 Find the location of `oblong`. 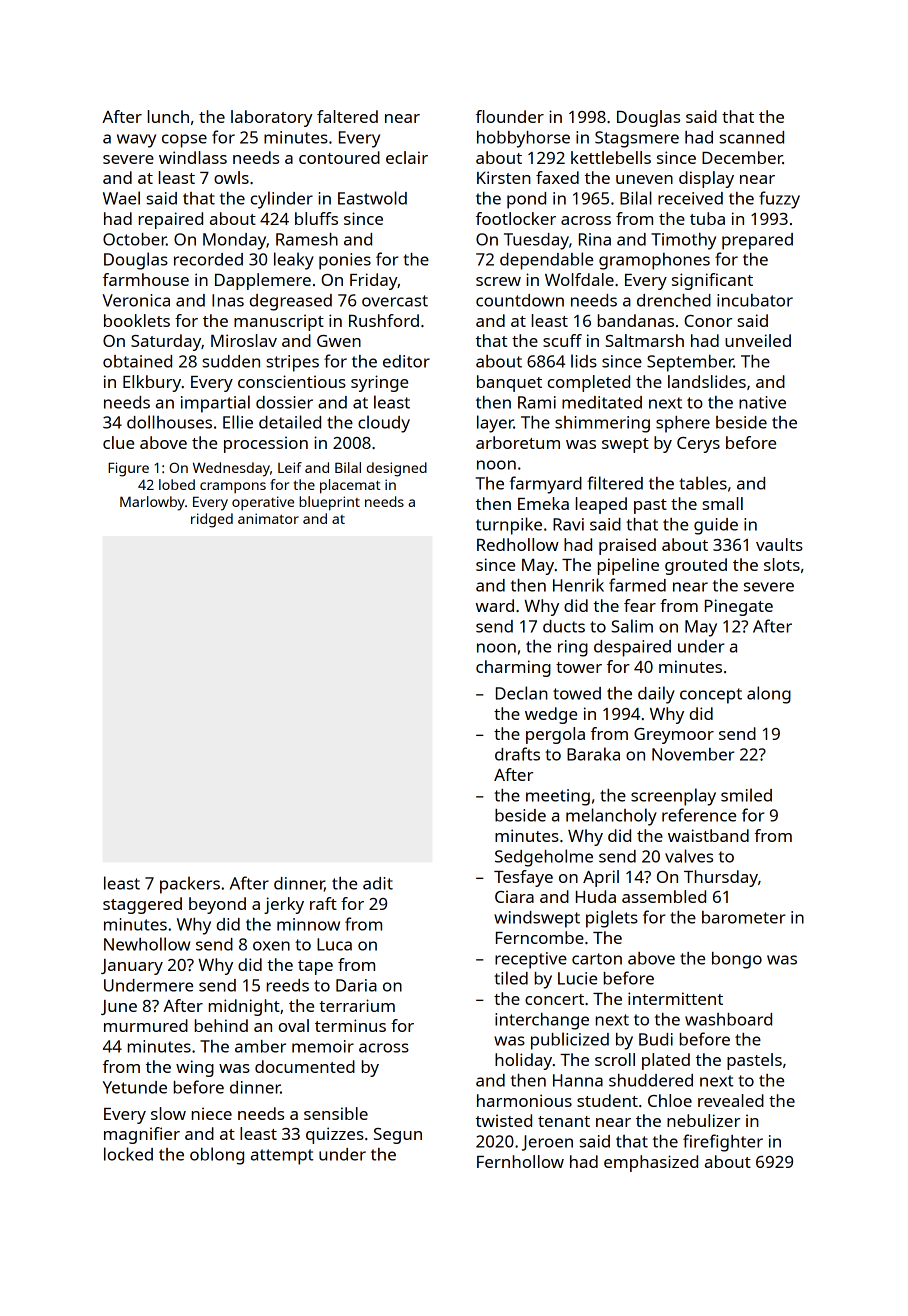

oblong is located at coordinates (217, 1156).
